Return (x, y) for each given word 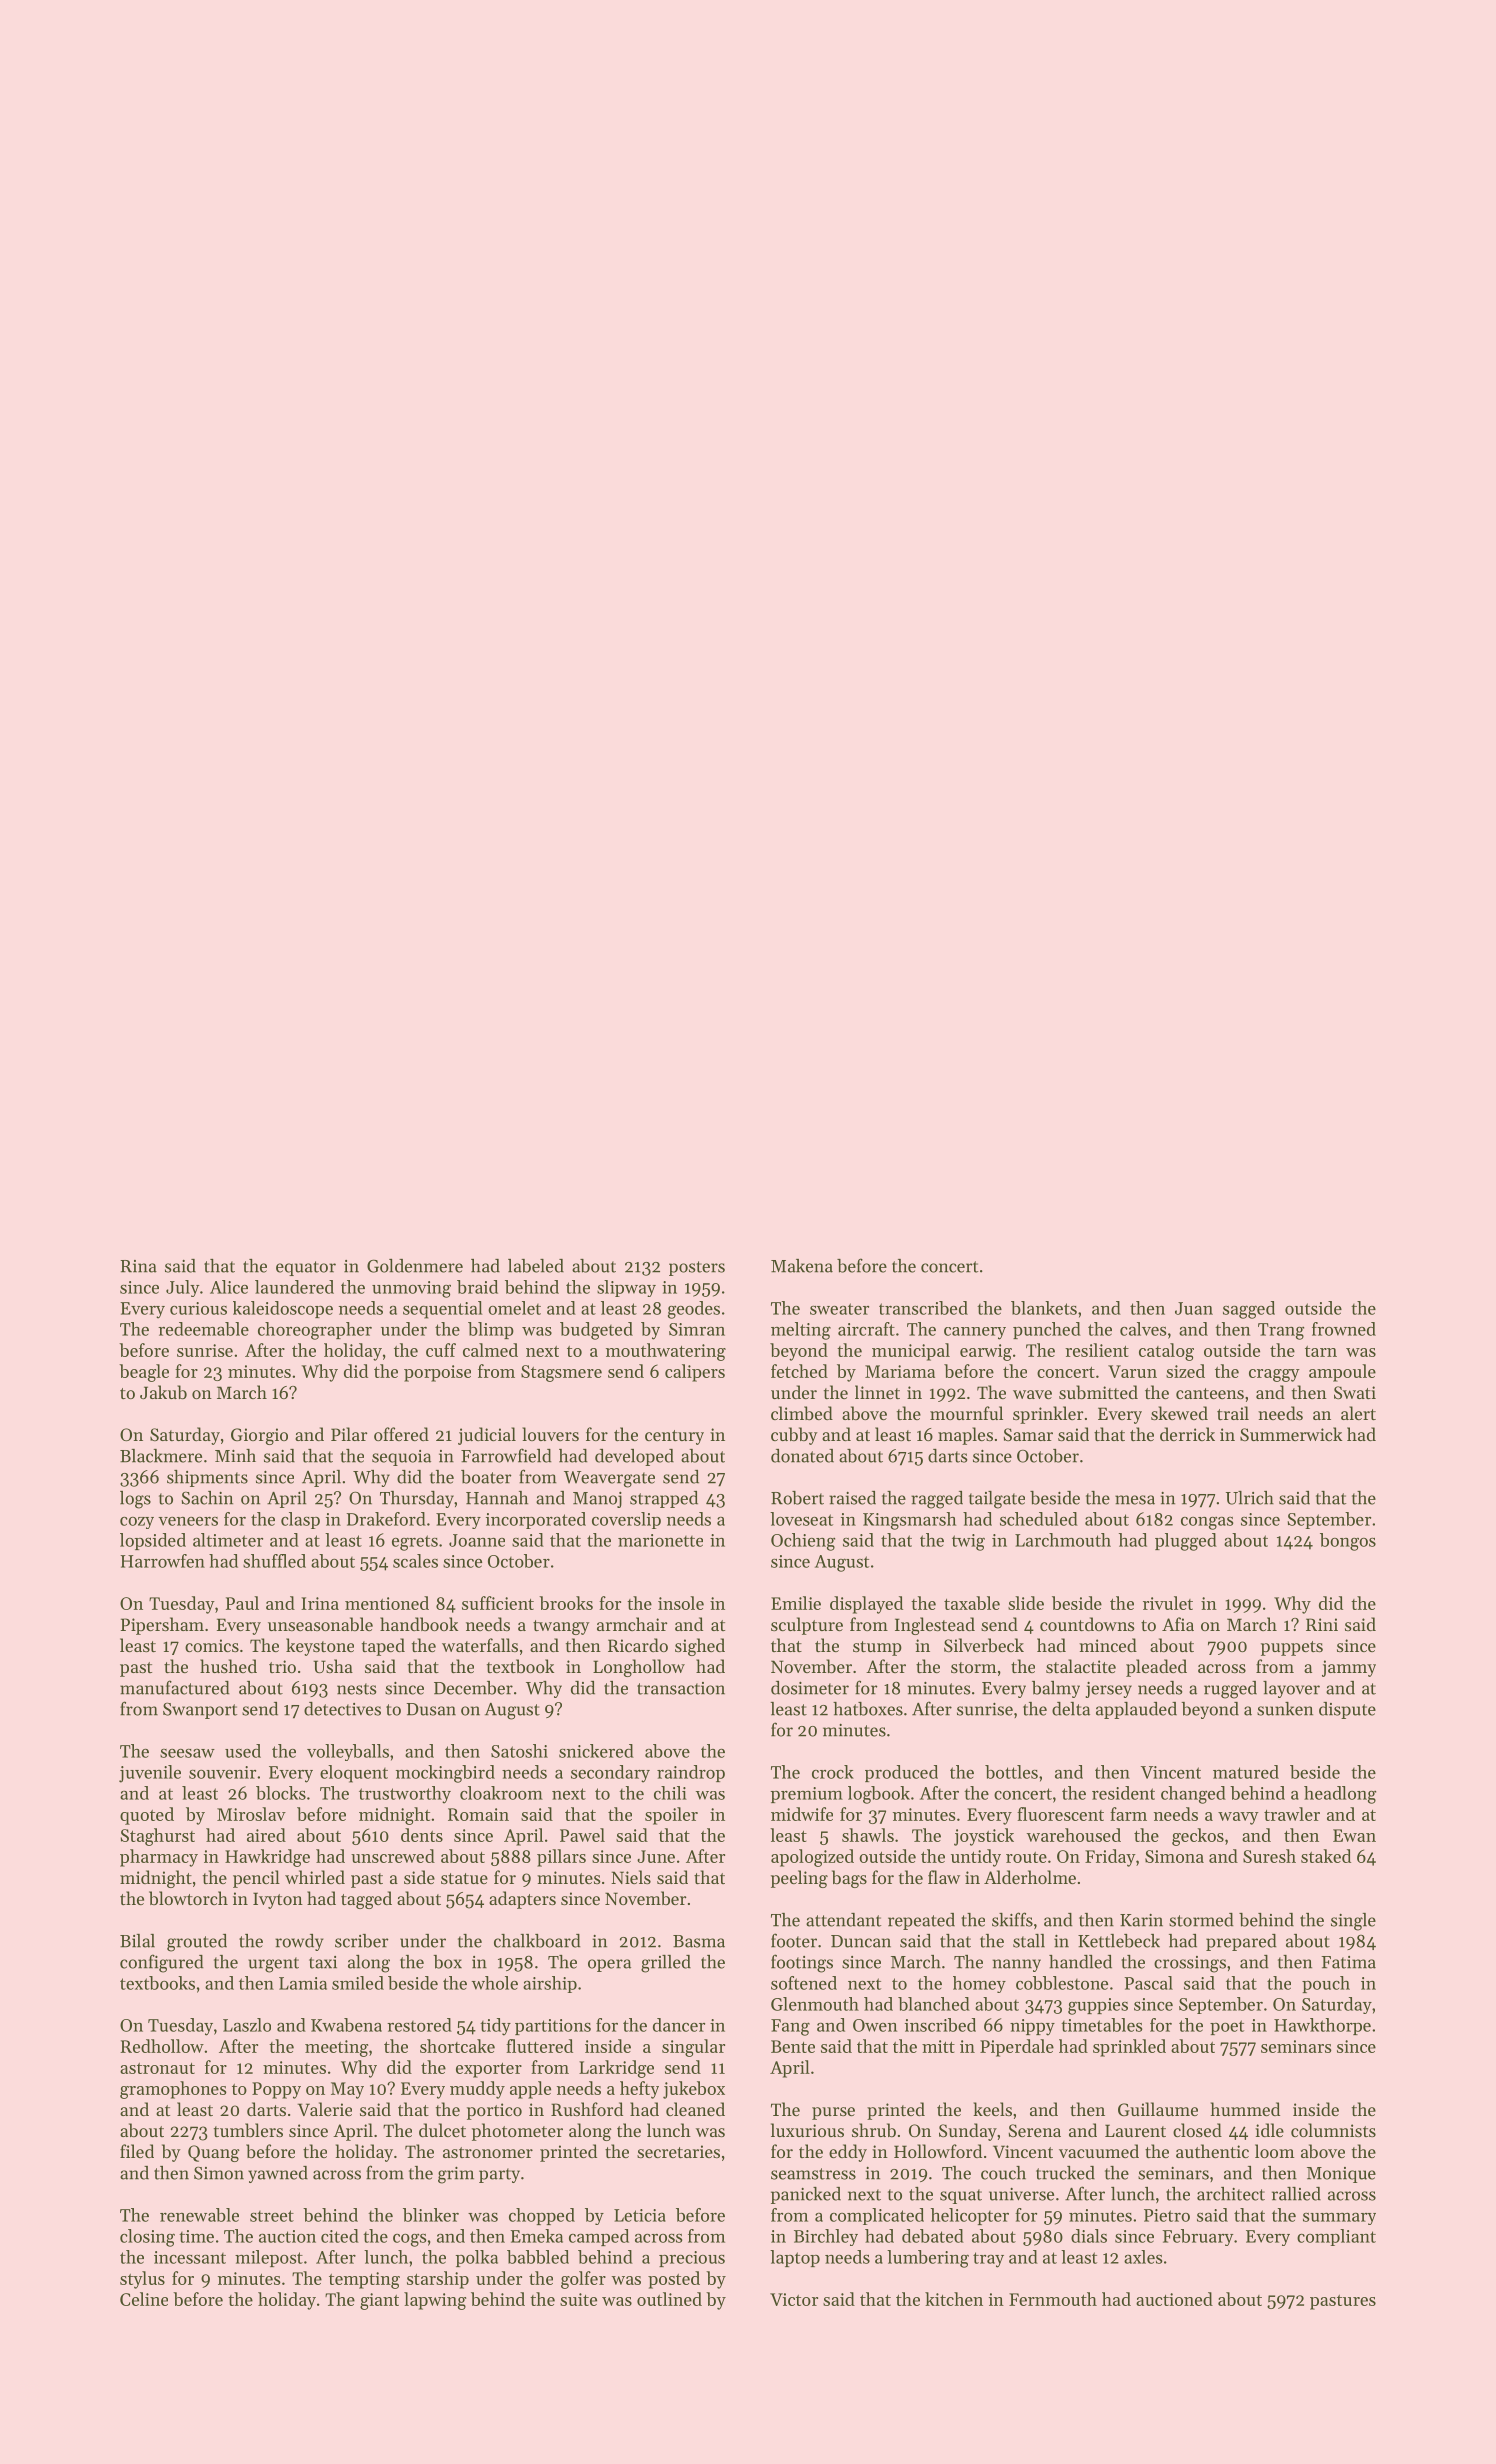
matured (1246, 1772)
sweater (839, 1309)
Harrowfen (162, 1561)
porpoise (437, 1373)
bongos (1348, 1542)
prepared (1241, 1942)
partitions (553, 2027)
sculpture (807, 1626)
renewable (199, 2215)
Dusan (431, 1709)
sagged (1249, 1310)
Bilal (137, 1941)
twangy (561, 1627)
